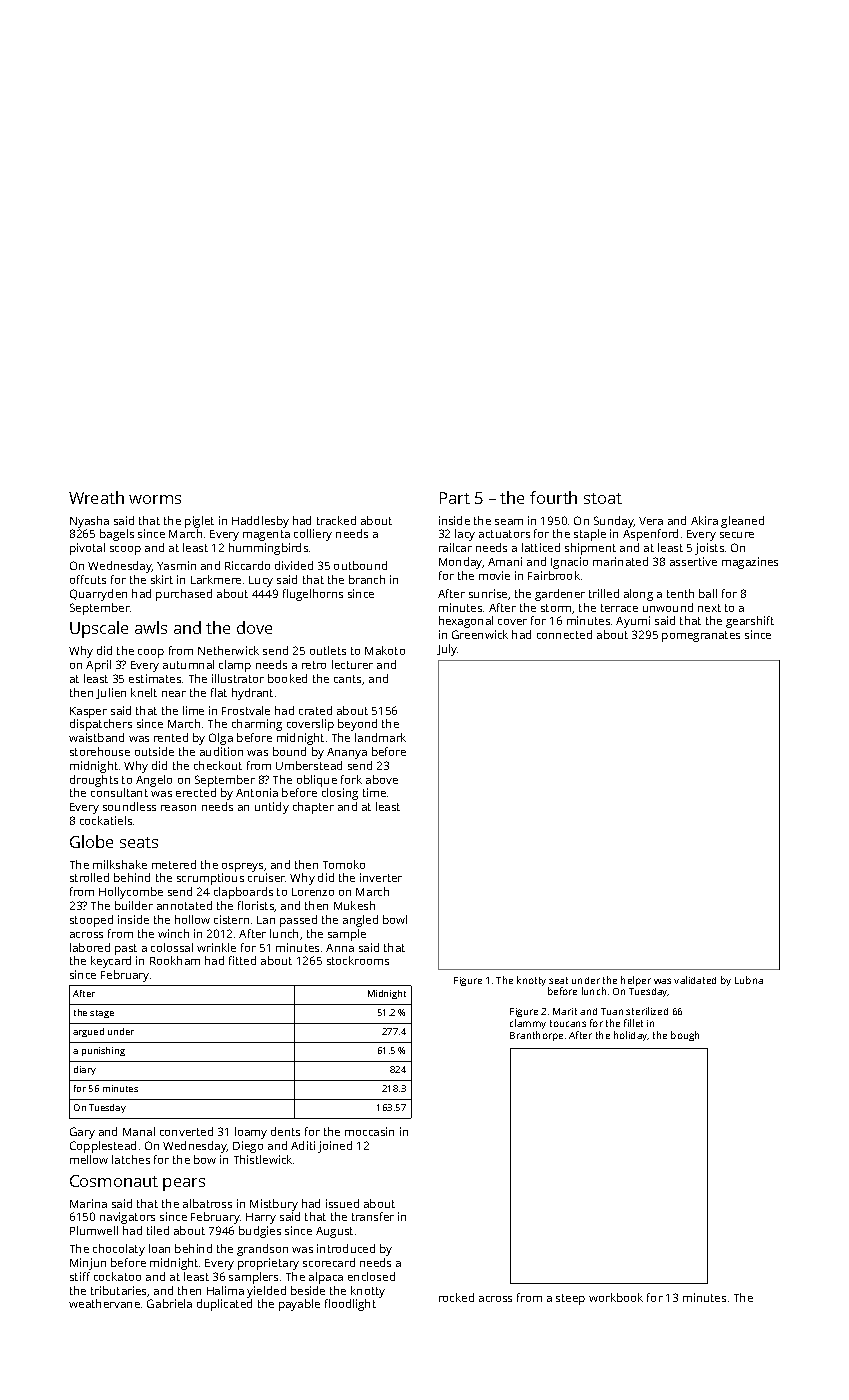  Describe the element at coordinates (104, 1303) in the document. I see `weathervane` at that location.
